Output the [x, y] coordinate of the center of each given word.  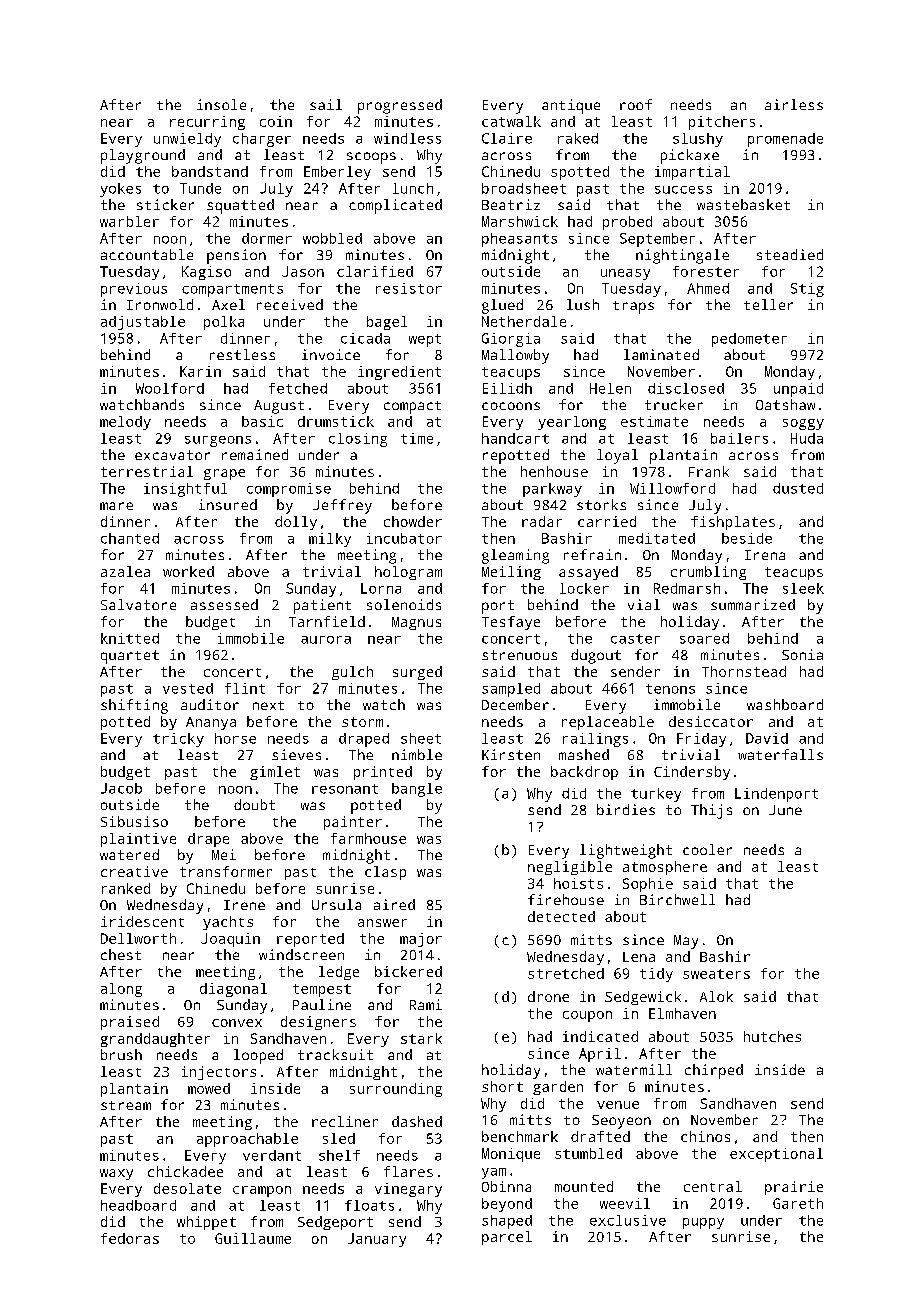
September [657, 240]
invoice [331, 354]
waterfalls [780, 754]
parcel [507, 1238]
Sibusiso [134, 821]
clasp [385, 873]
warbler [129, 221]
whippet [206, 1223]
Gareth [798, 1203]
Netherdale [524, 321]
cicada [365, 338]
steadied [790, 254]
